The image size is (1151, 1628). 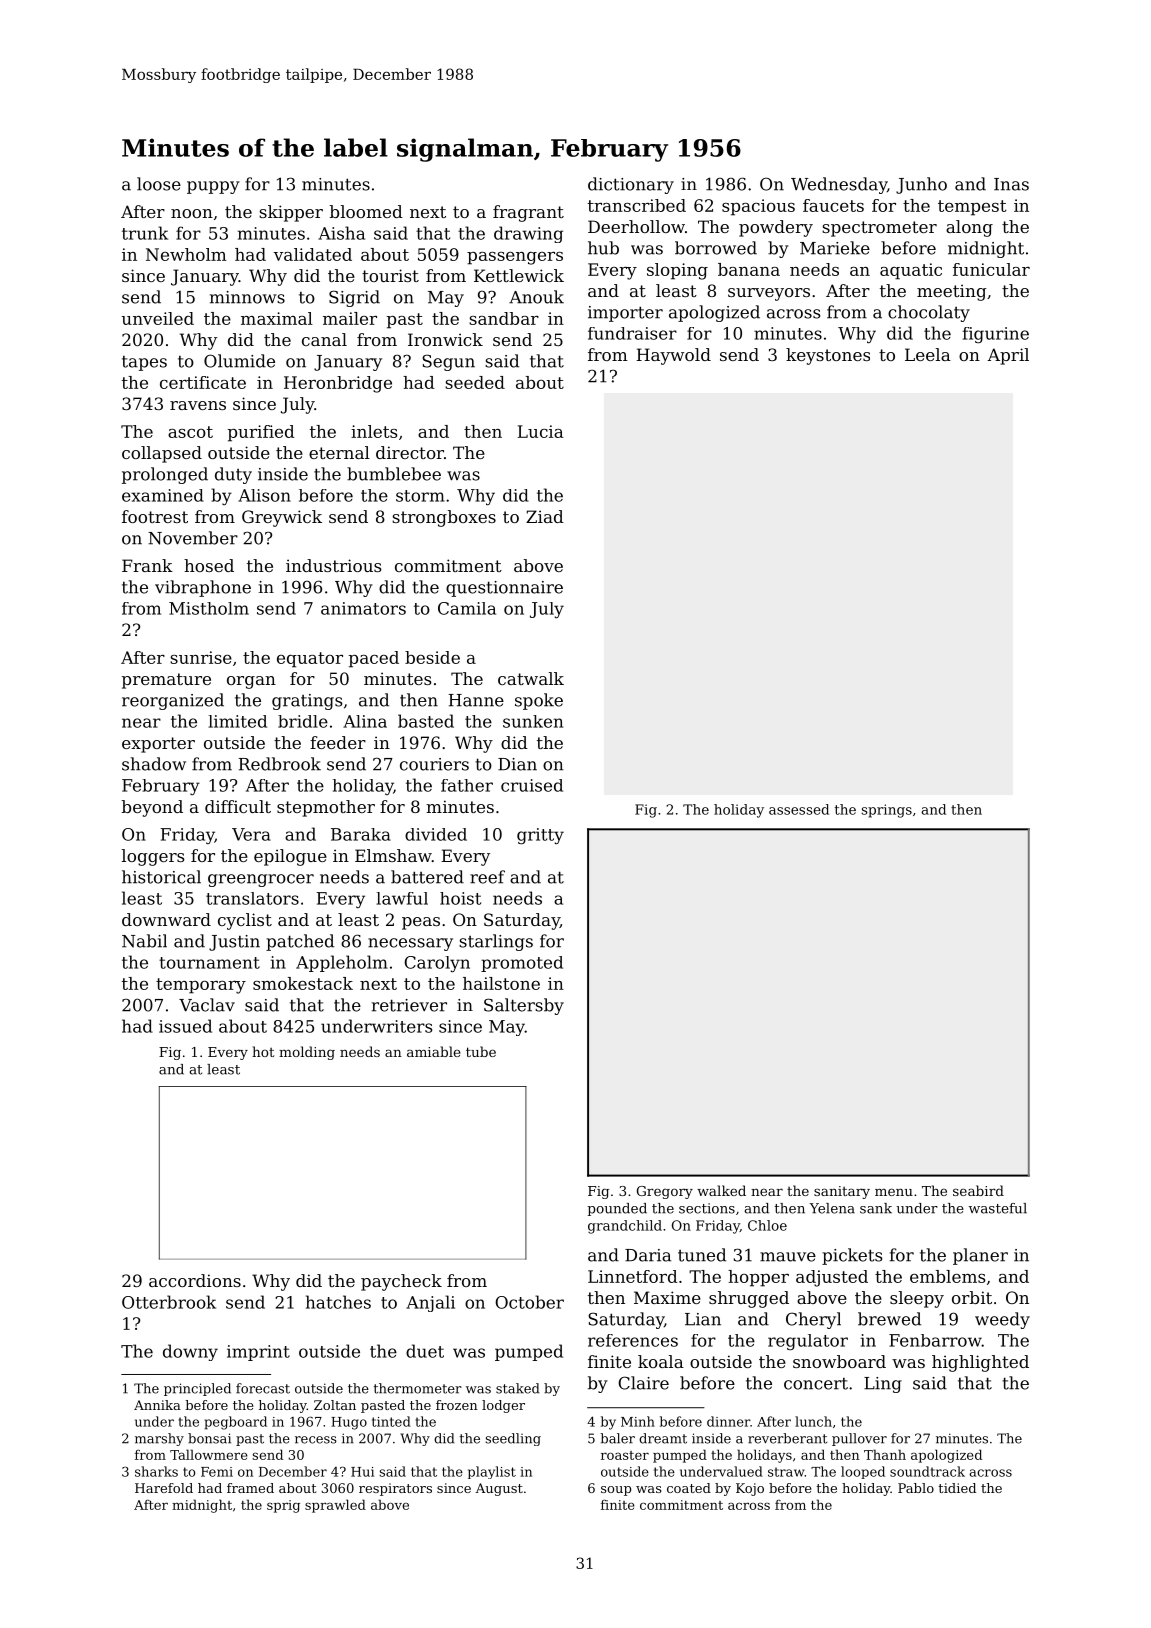 What do you see at coordinates (169, 1302) in the image?
I see `Otterbrook` at bounding box center [169, 1302].
